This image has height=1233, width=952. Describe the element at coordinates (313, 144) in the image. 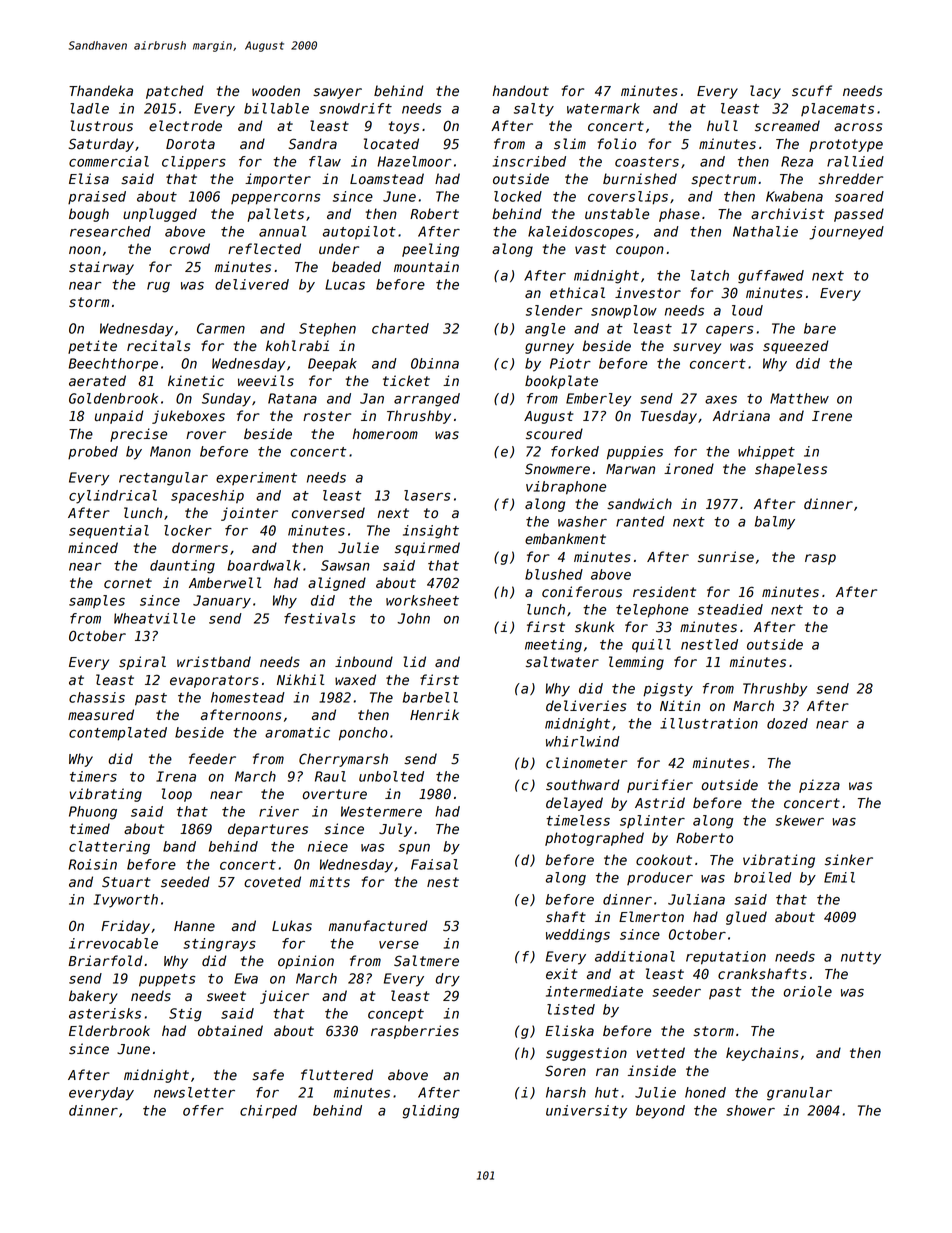

I see `Sandra` at that location.
